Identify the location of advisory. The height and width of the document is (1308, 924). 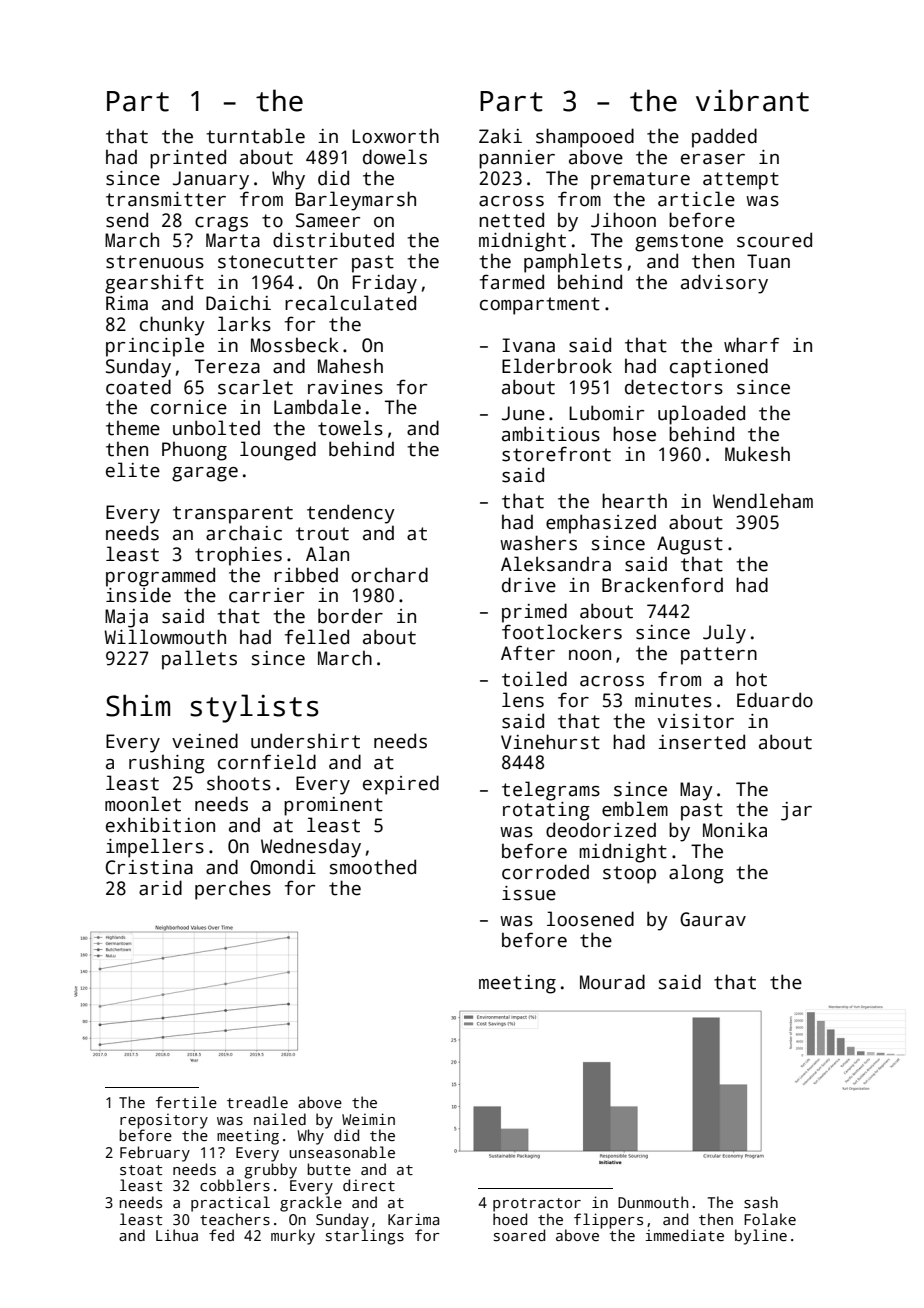
(724, 284).
